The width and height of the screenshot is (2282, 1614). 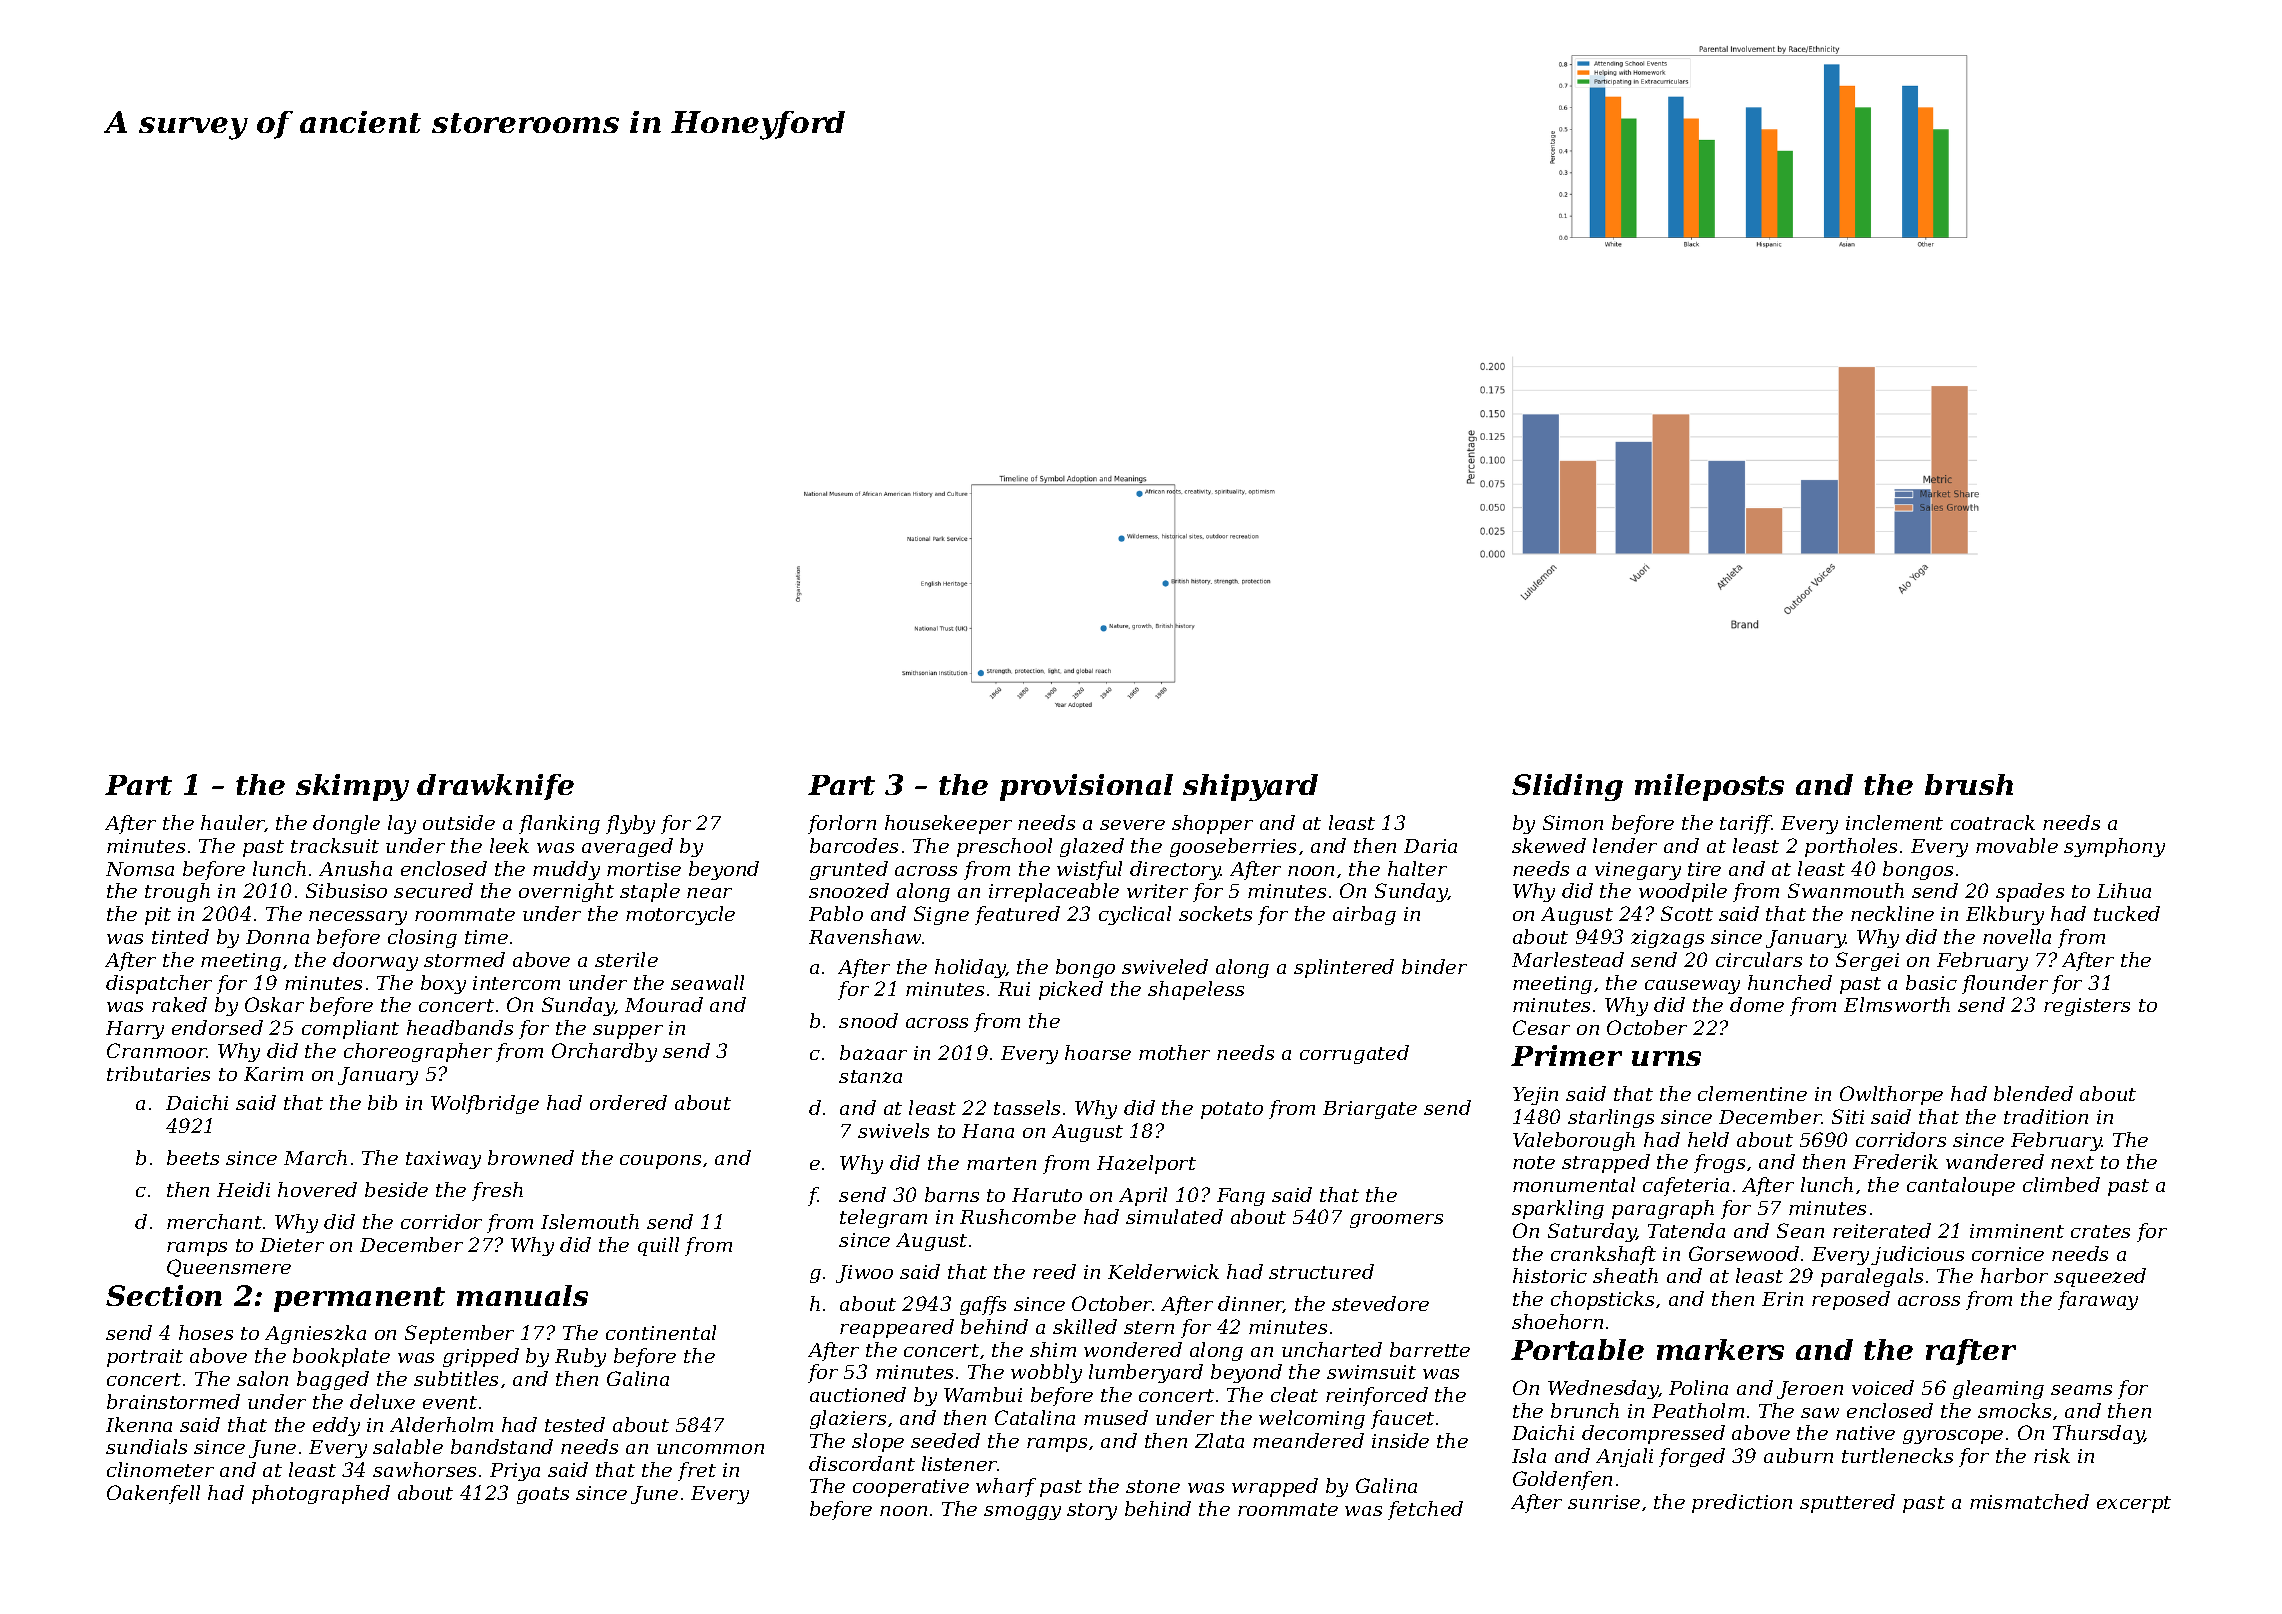 What do you see at coordinates (1212, 824) in the screenshot?
I see `shopper` at bounding box center [1212, 824].
